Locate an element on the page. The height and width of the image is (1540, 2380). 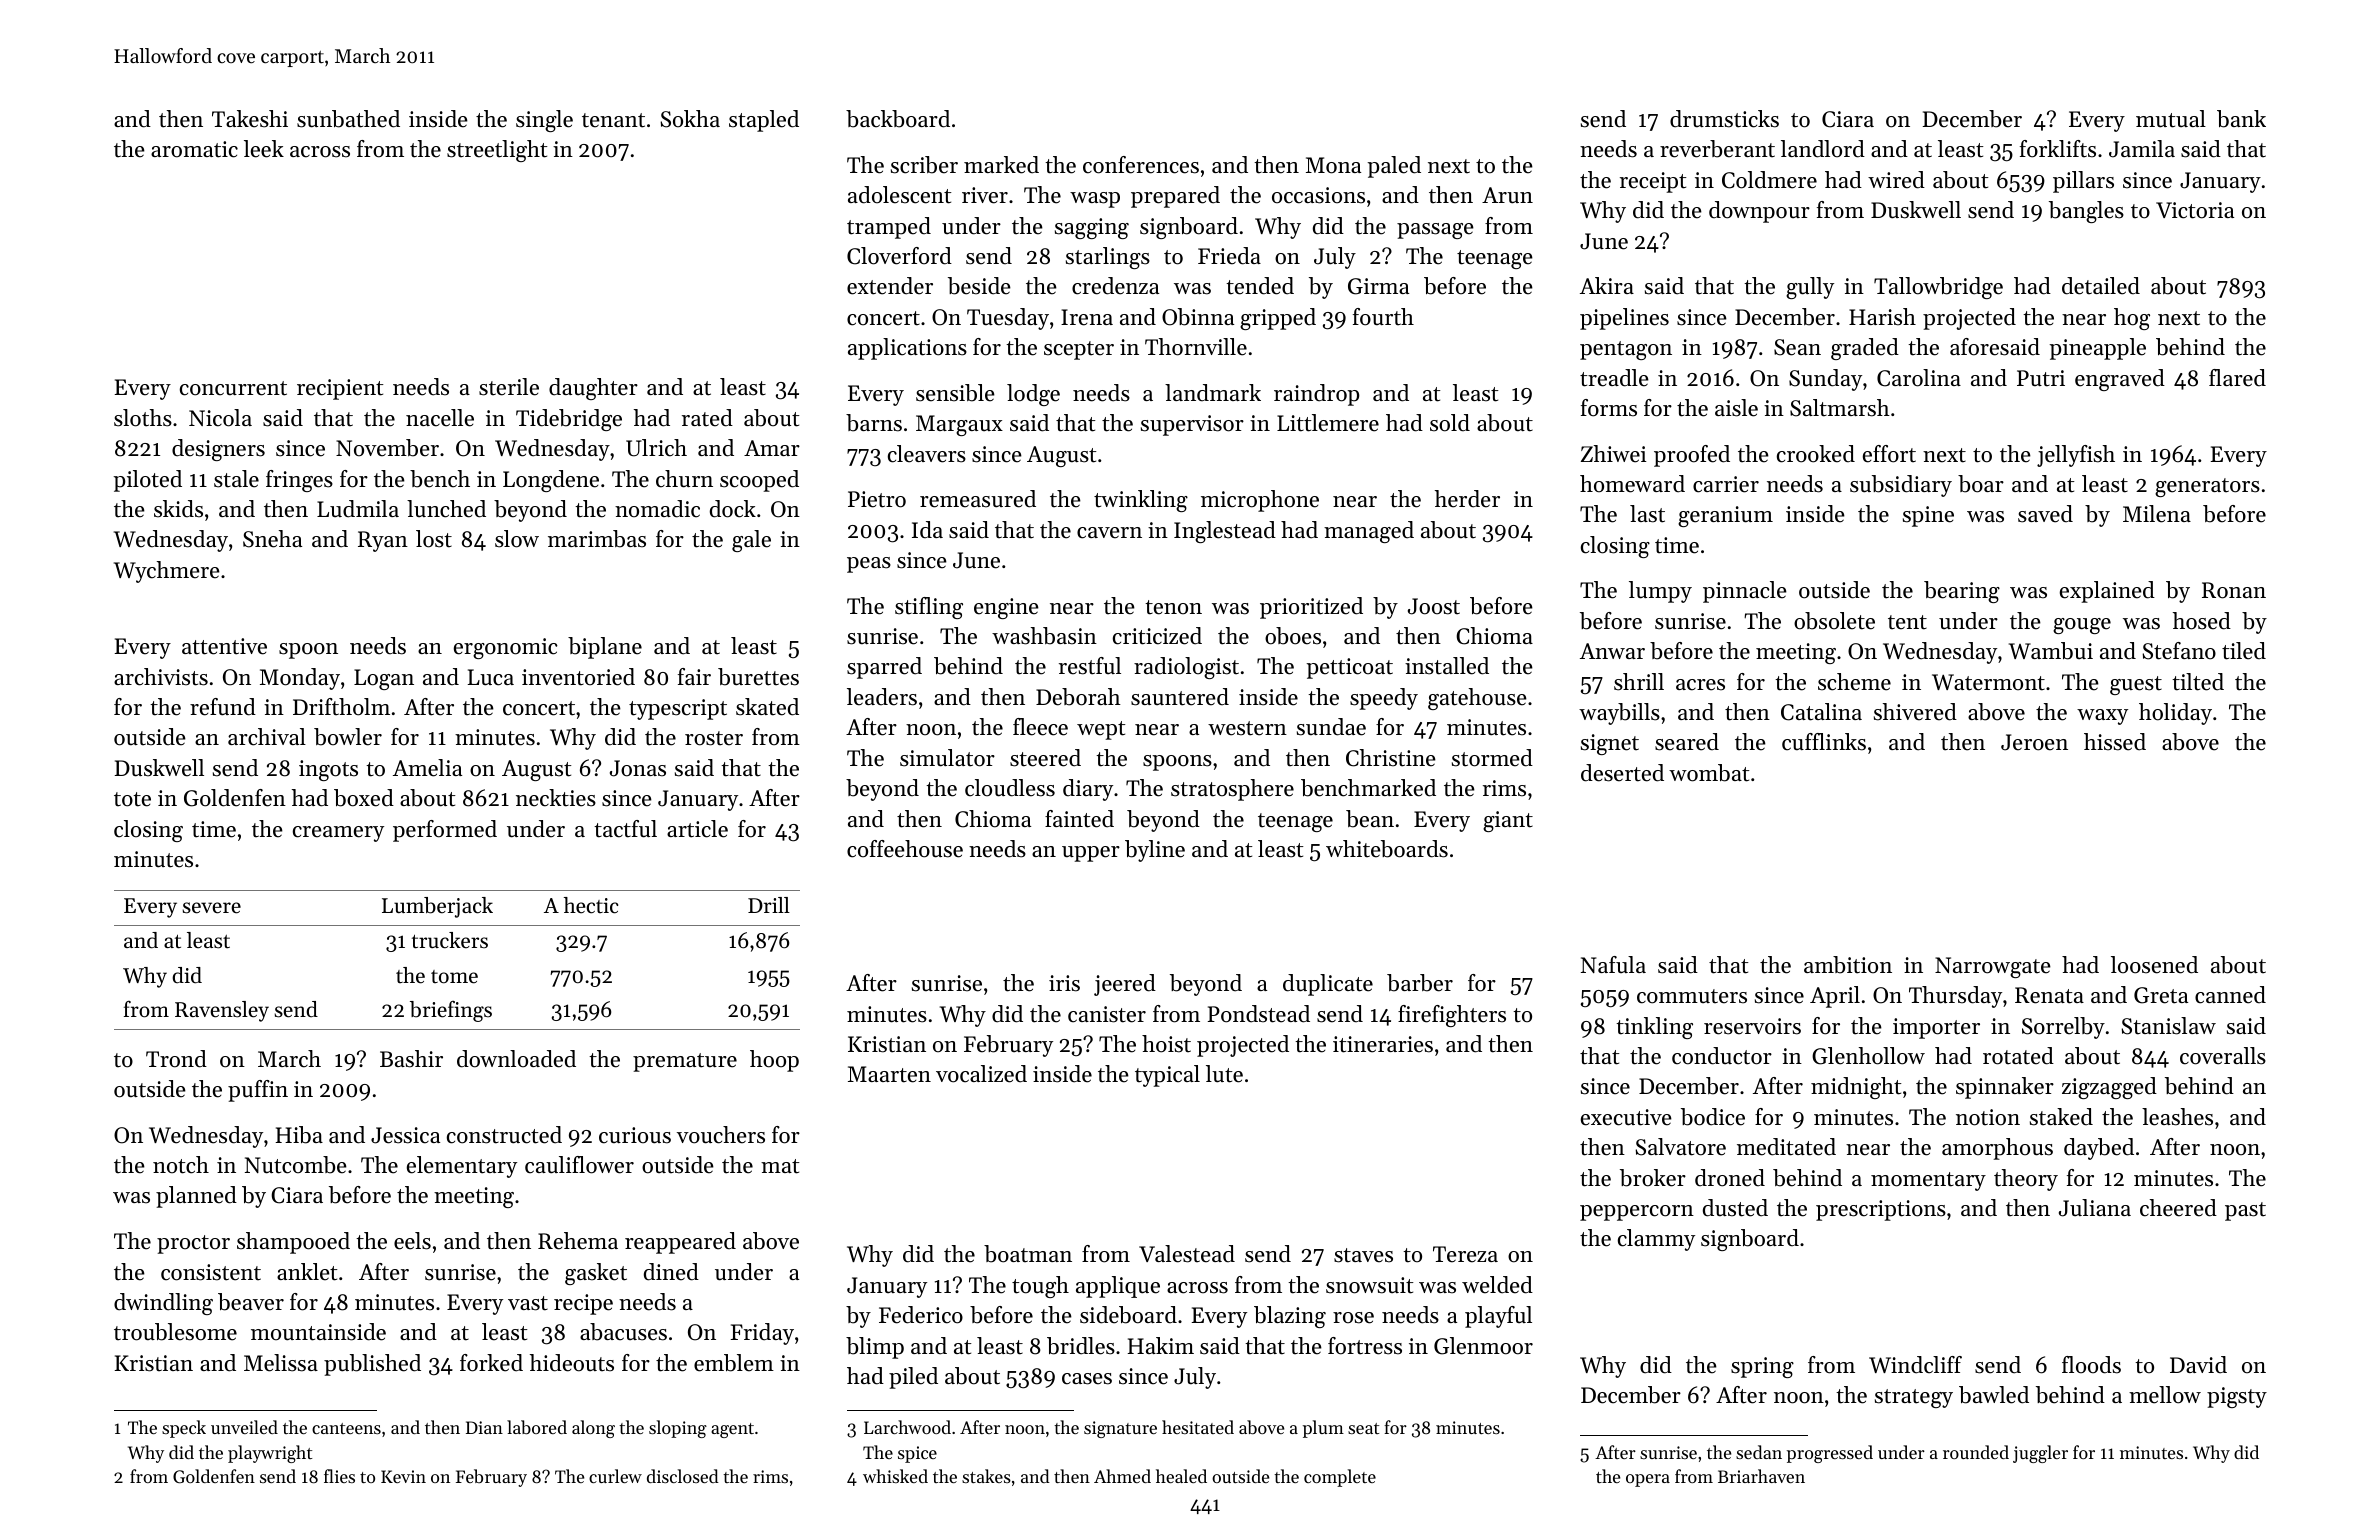
microphone is located at coordinates (1260, 501).
